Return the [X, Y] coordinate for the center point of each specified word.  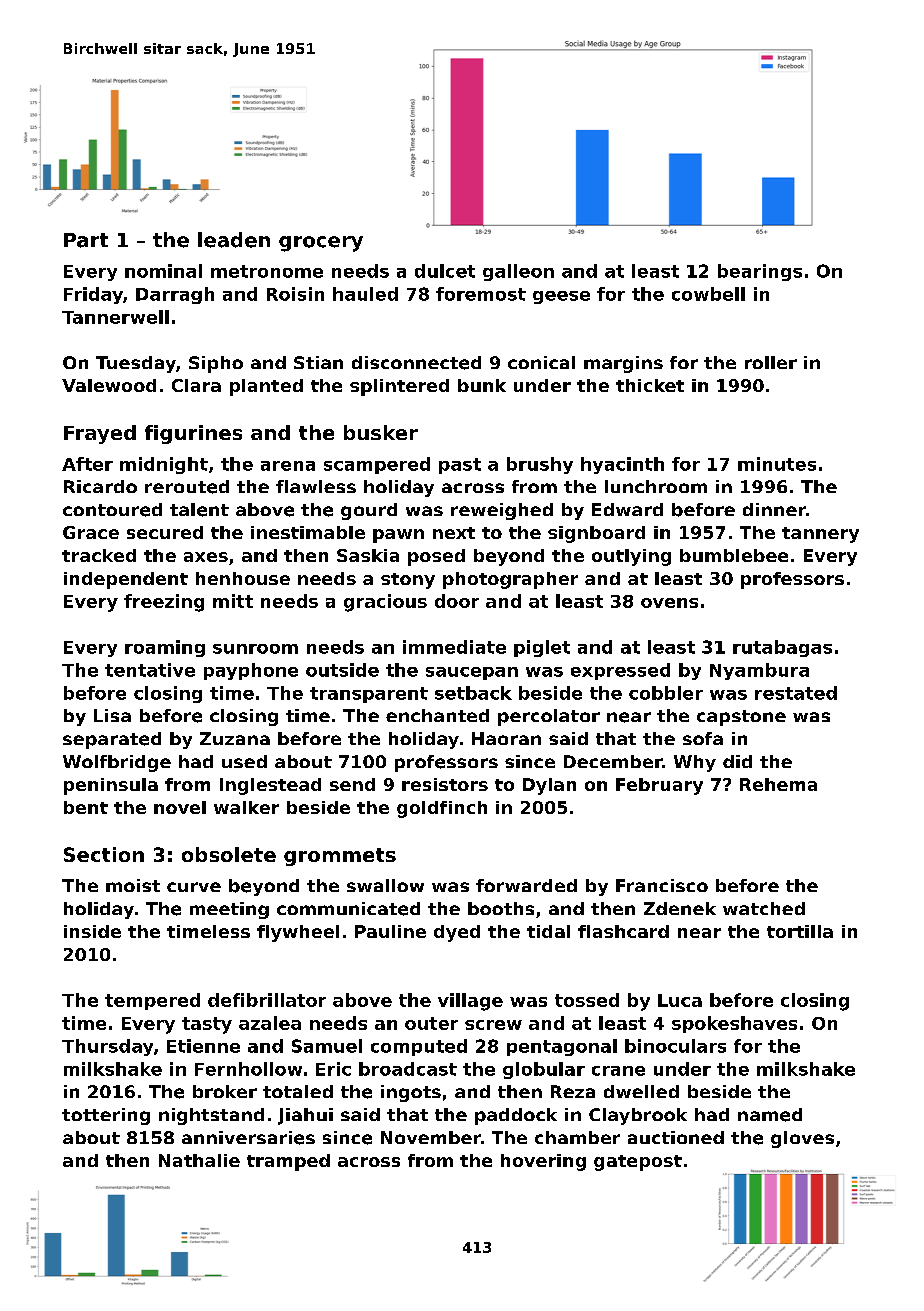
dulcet [445, 271]
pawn [398, 536]
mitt [233, 601]
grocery [321, 244]
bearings [760, 272]
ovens [669, 603]
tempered [152, 1001]
